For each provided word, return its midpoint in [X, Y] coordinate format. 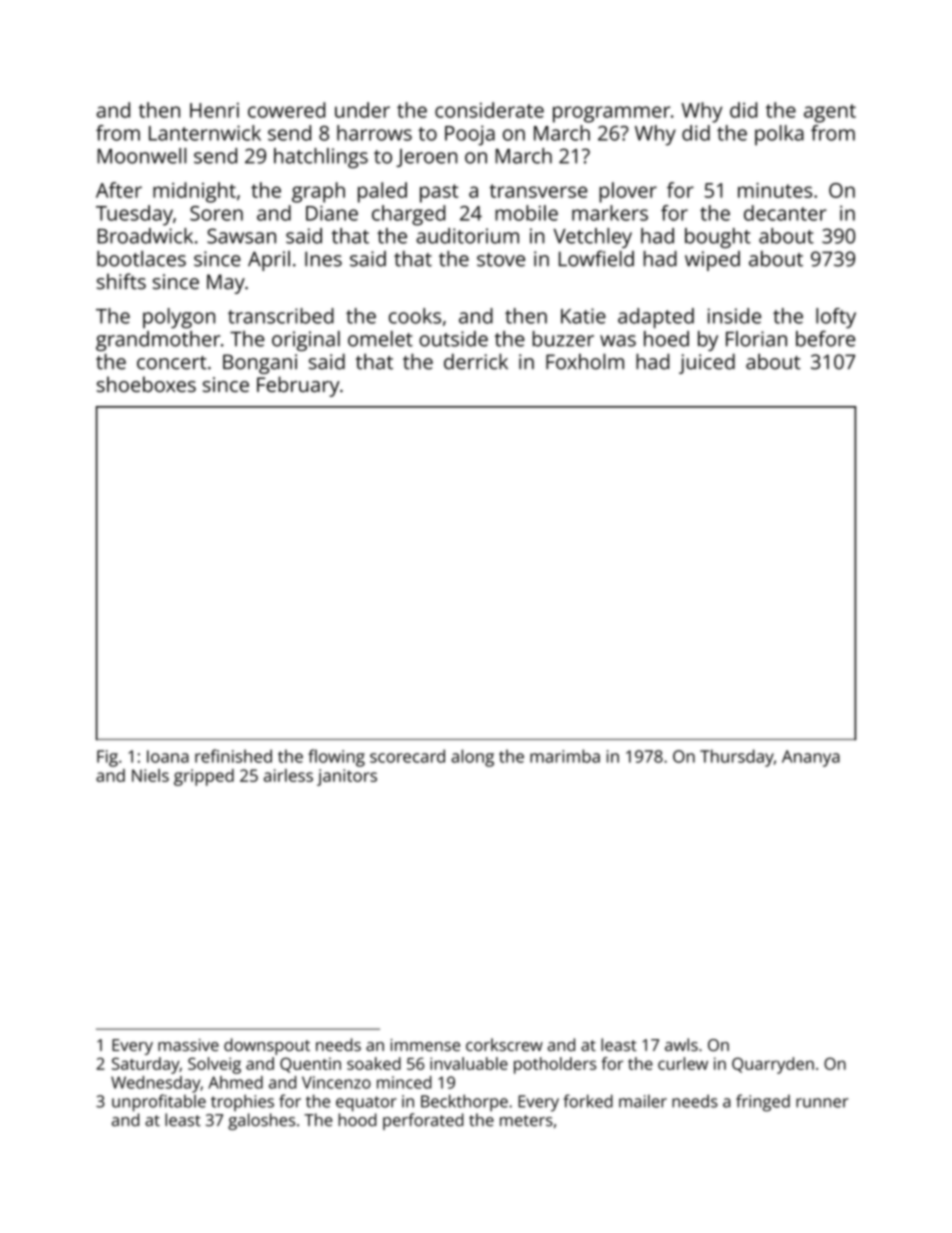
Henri [214, 110]
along [472, 758]
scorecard [407, 756]
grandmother [158, 341]
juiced [707, 363]
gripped [204, 777]
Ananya [811, 758]
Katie [583, 316]
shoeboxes [146, 384]
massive [188, 1045]
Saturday [146, 1065]
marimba [565, 756]
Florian [756, 339]
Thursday [737, 758]
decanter [785, 213]
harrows [374, 133]
